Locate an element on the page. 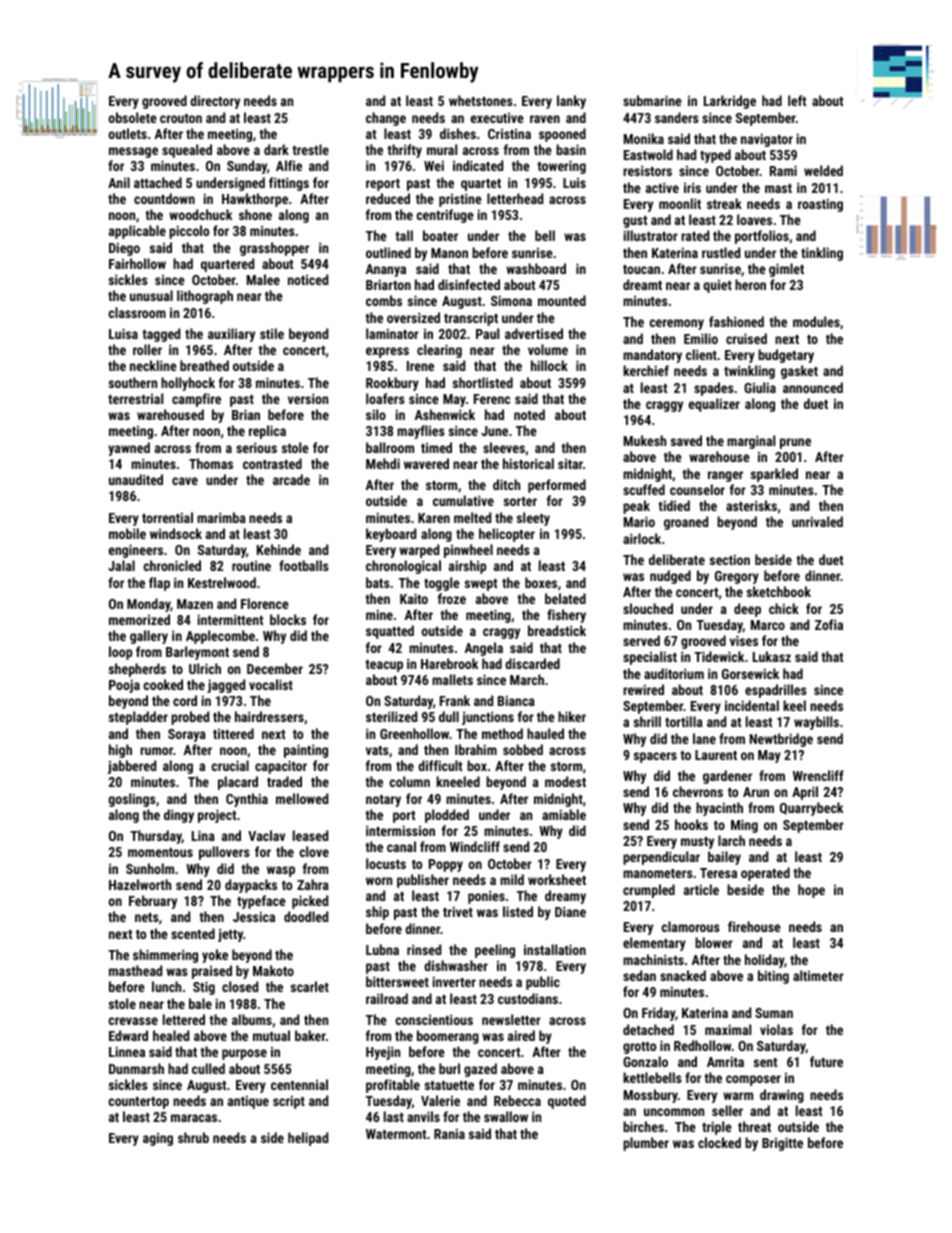 This document has height=1233, width=952. directory is located at coordinates (215, 102).
